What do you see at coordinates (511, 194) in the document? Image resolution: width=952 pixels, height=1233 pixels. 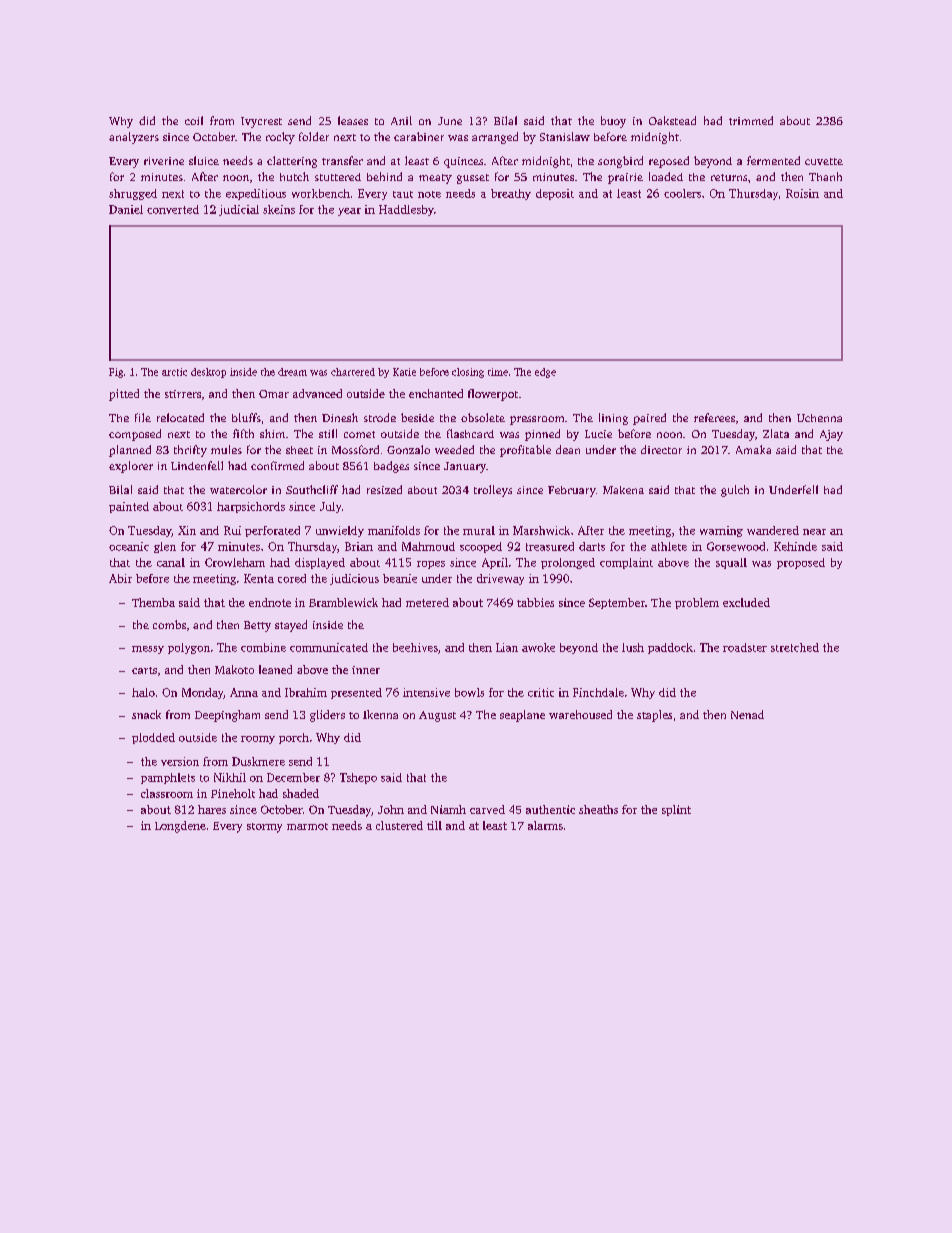 I see `breathy` at bounding box center [511, 194].
